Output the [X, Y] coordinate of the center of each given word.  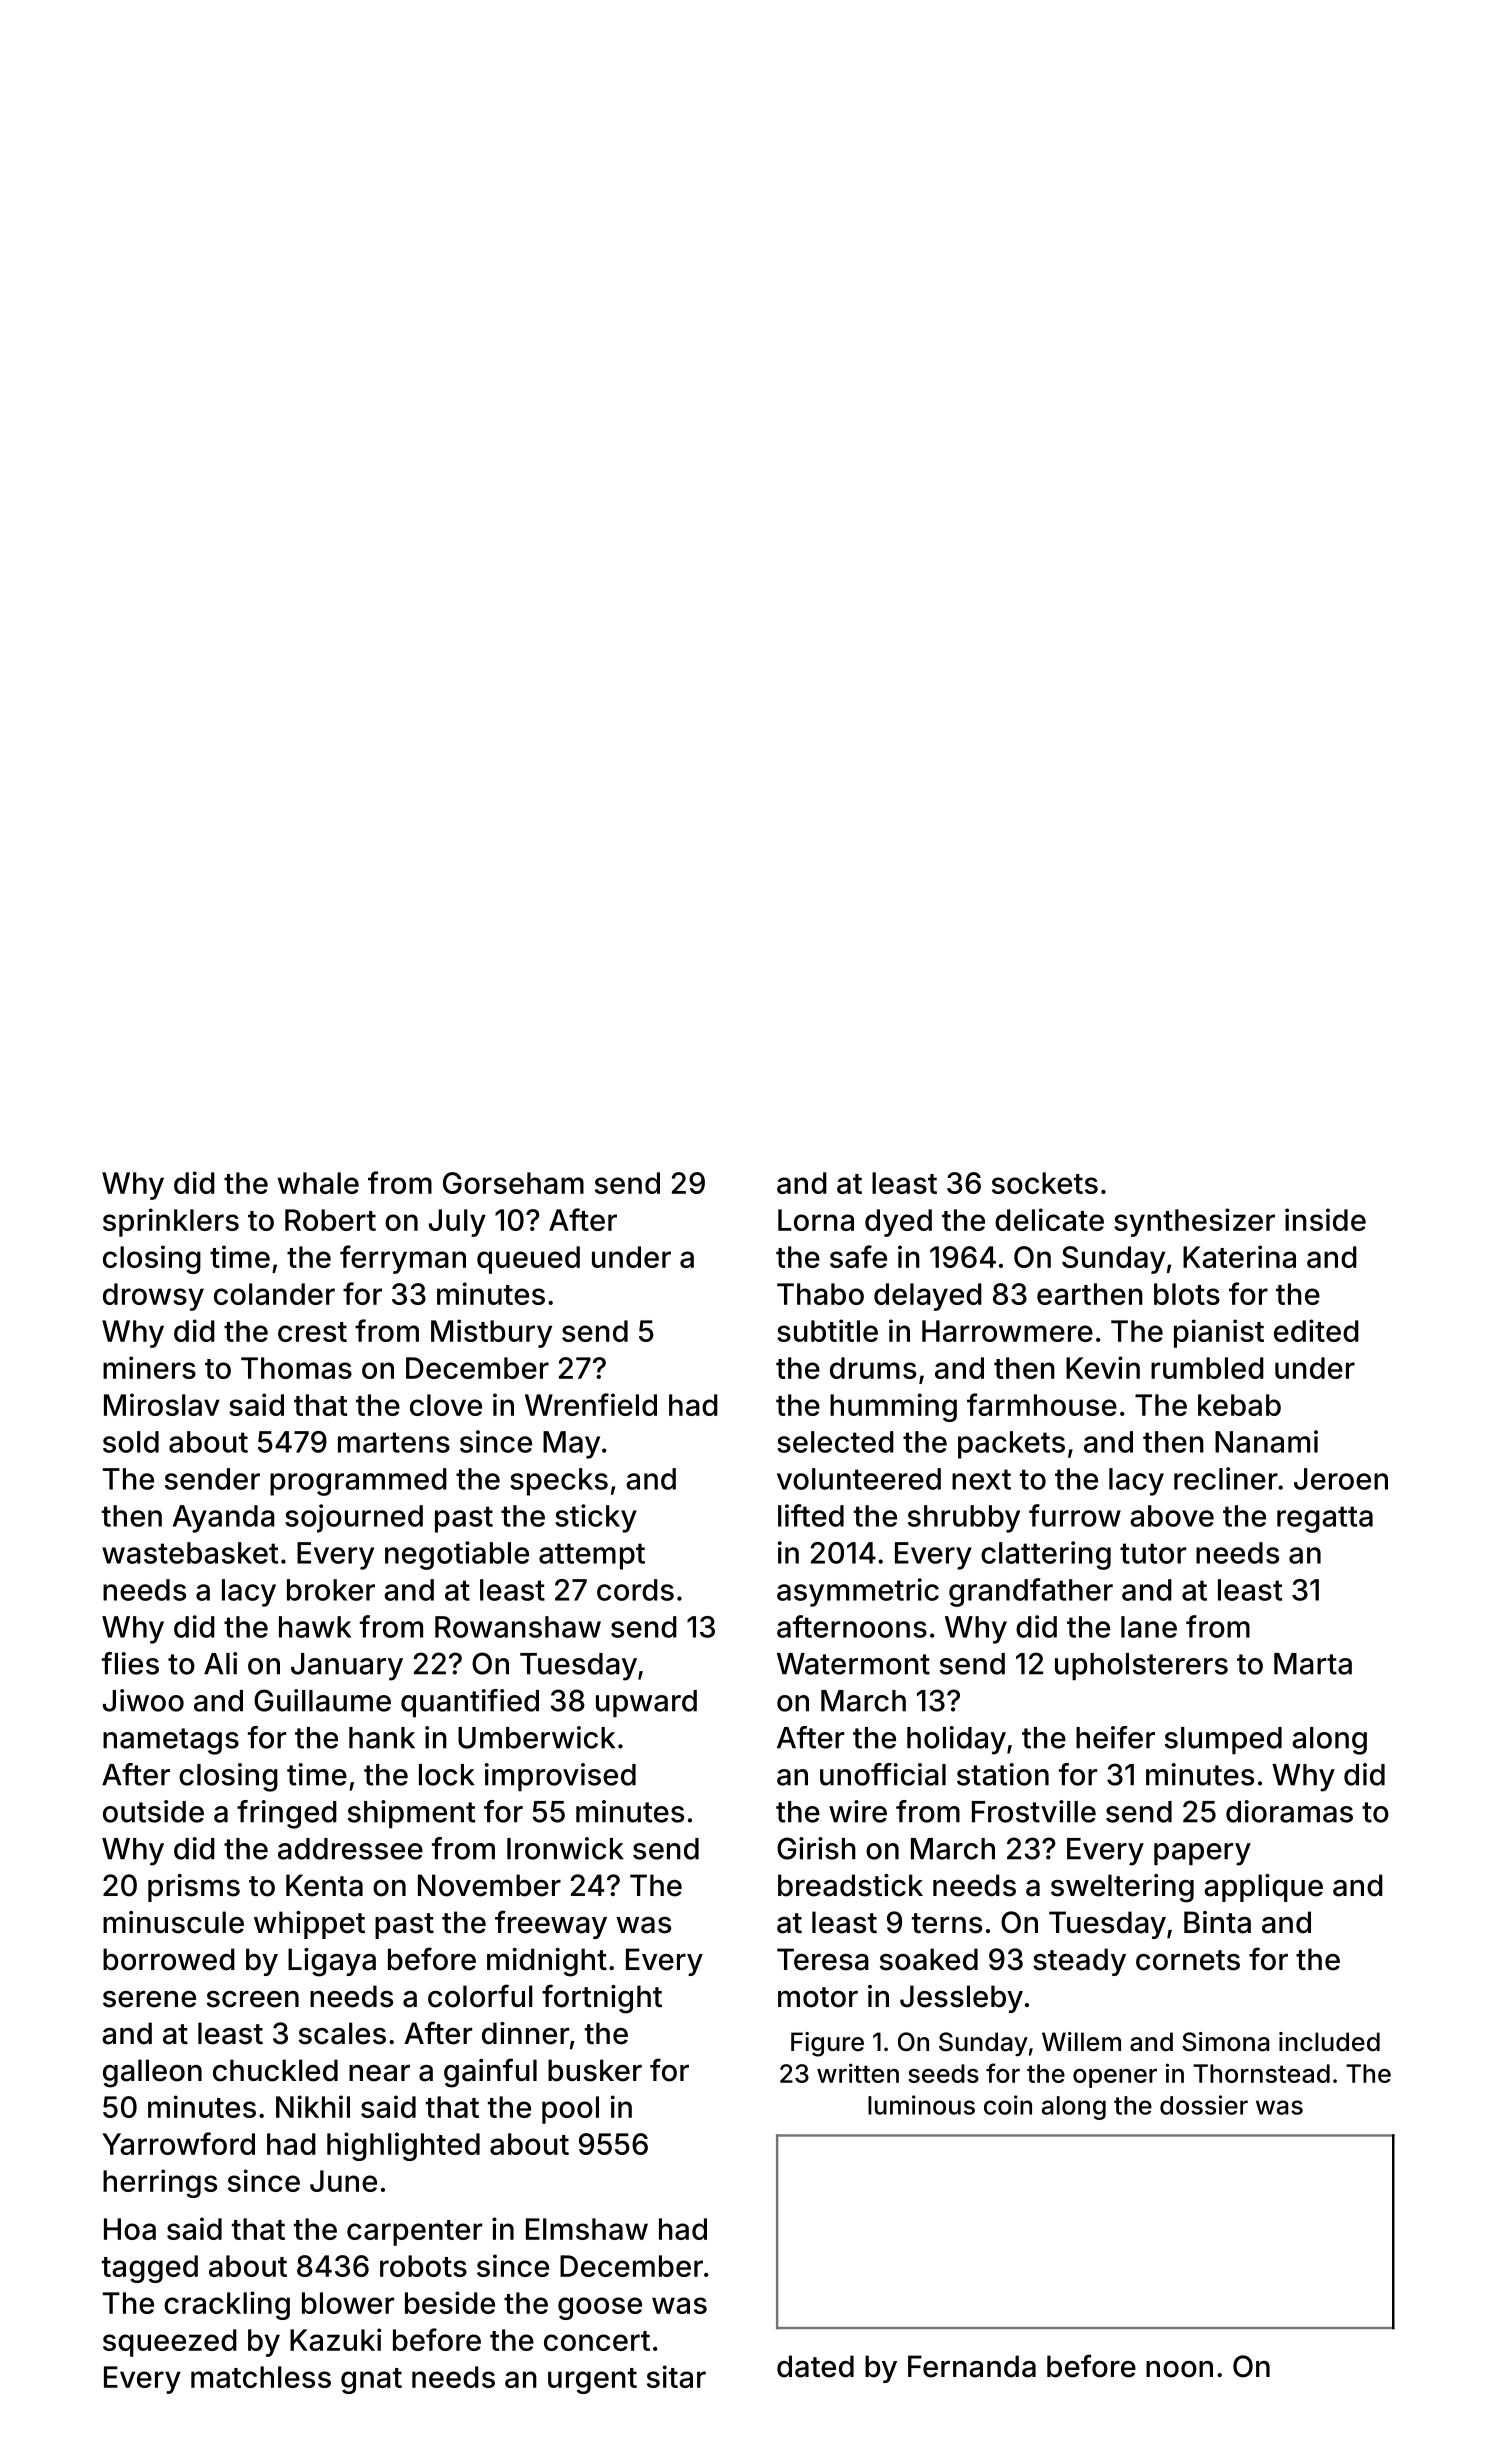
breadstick [850, 1885]
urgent [592, 2381]
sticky [596, 1518]
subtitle [827, 1330]
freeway [551, 1924]
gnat [371, 2381]
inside [1325, 1219]
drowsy [153, 1297]
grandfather [1031, 1592]
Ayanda [224, 1519]
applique [1263, 1888]
